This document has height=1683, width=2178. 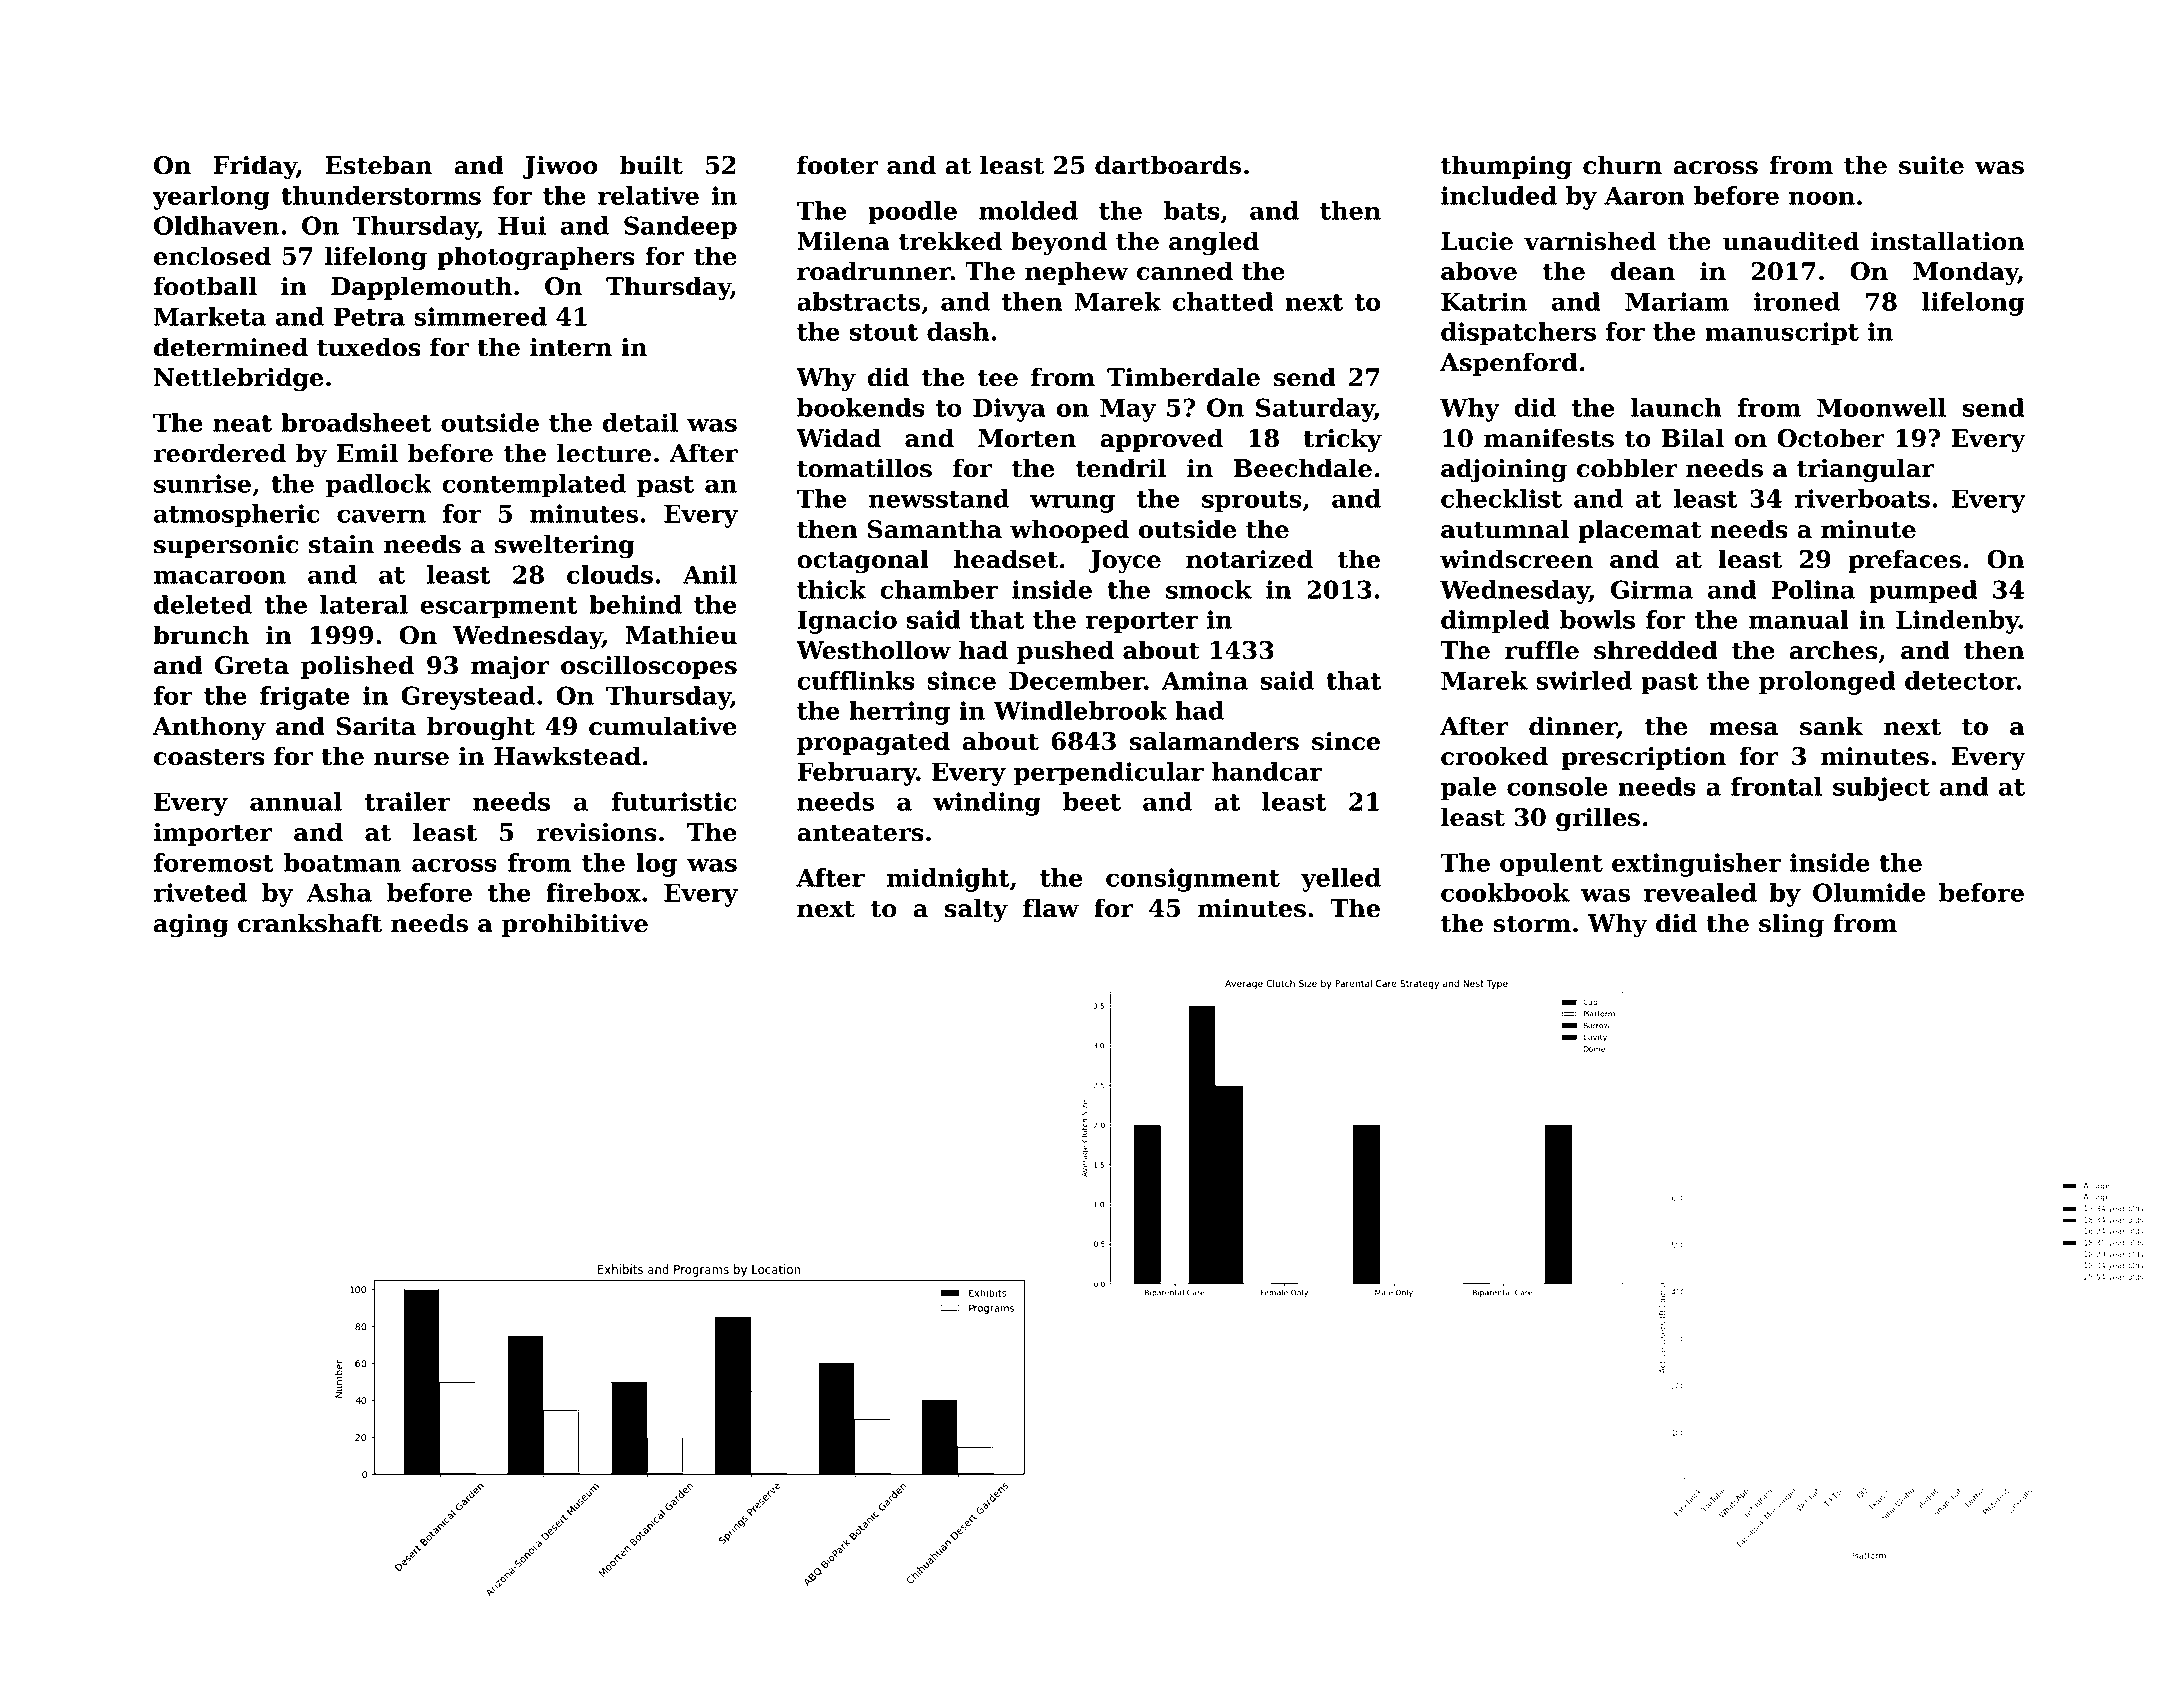 I want to click on determined, so click(x=231, y=347).
